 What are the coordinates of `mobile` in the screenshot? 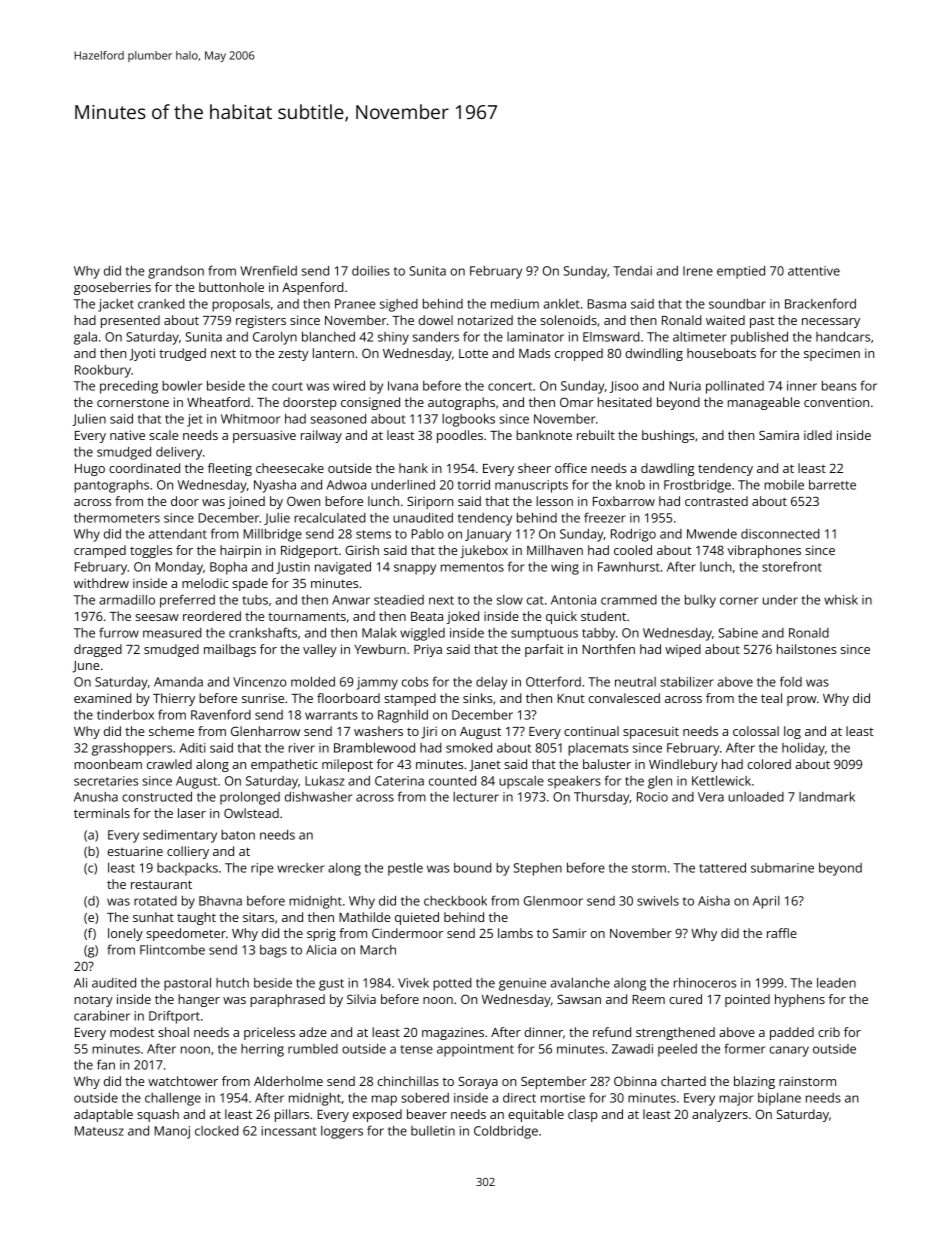 It's located at (784, 485).
